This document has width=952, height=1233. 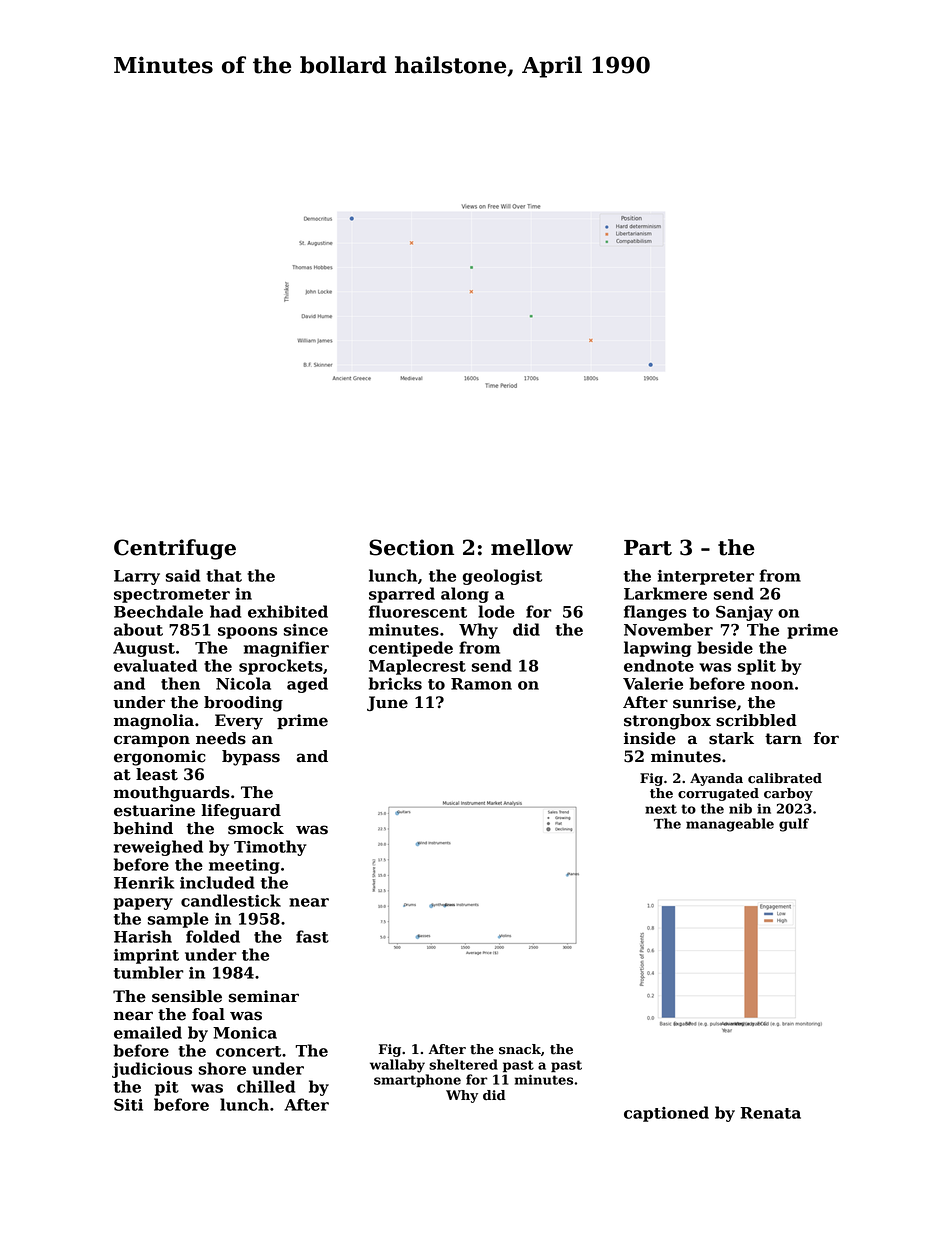 What do you see at coordinates (744, 613) in the document?
I see `Sanjay` at bounding box center [744, 613].
